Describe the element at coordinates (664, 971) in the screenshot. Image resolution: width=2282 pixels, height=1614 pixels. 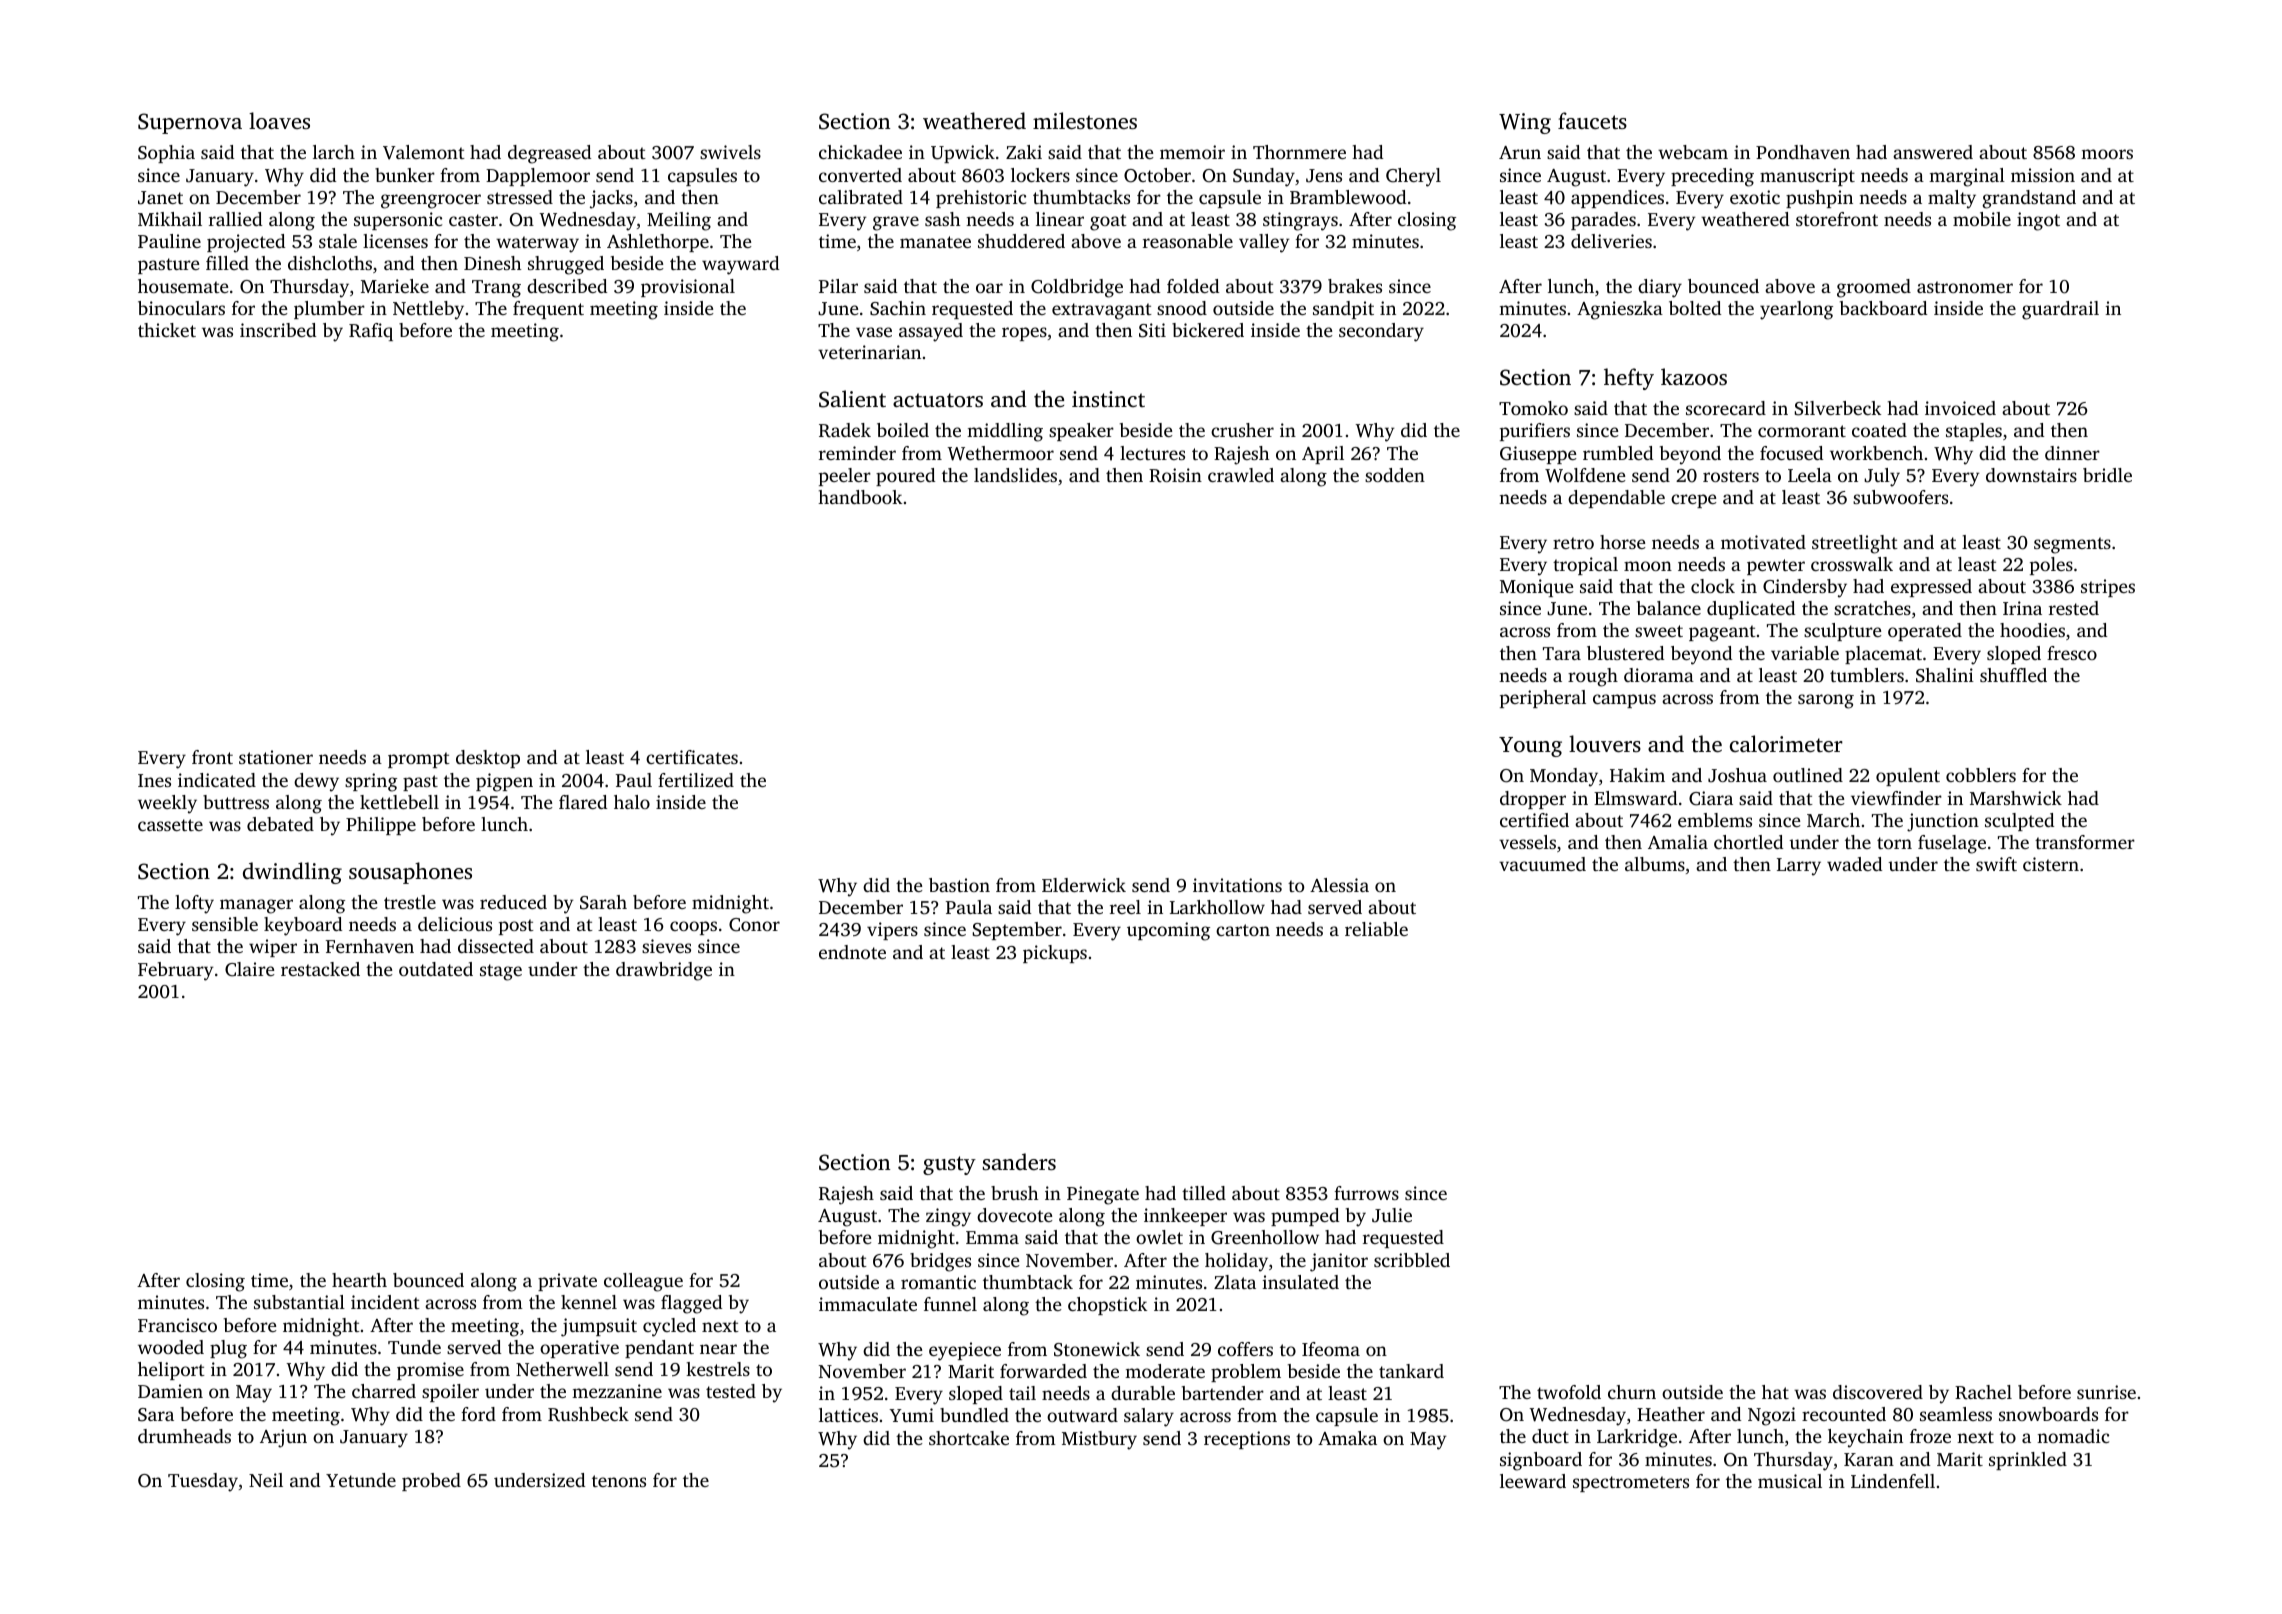
I see `drawbridge` at that location.
